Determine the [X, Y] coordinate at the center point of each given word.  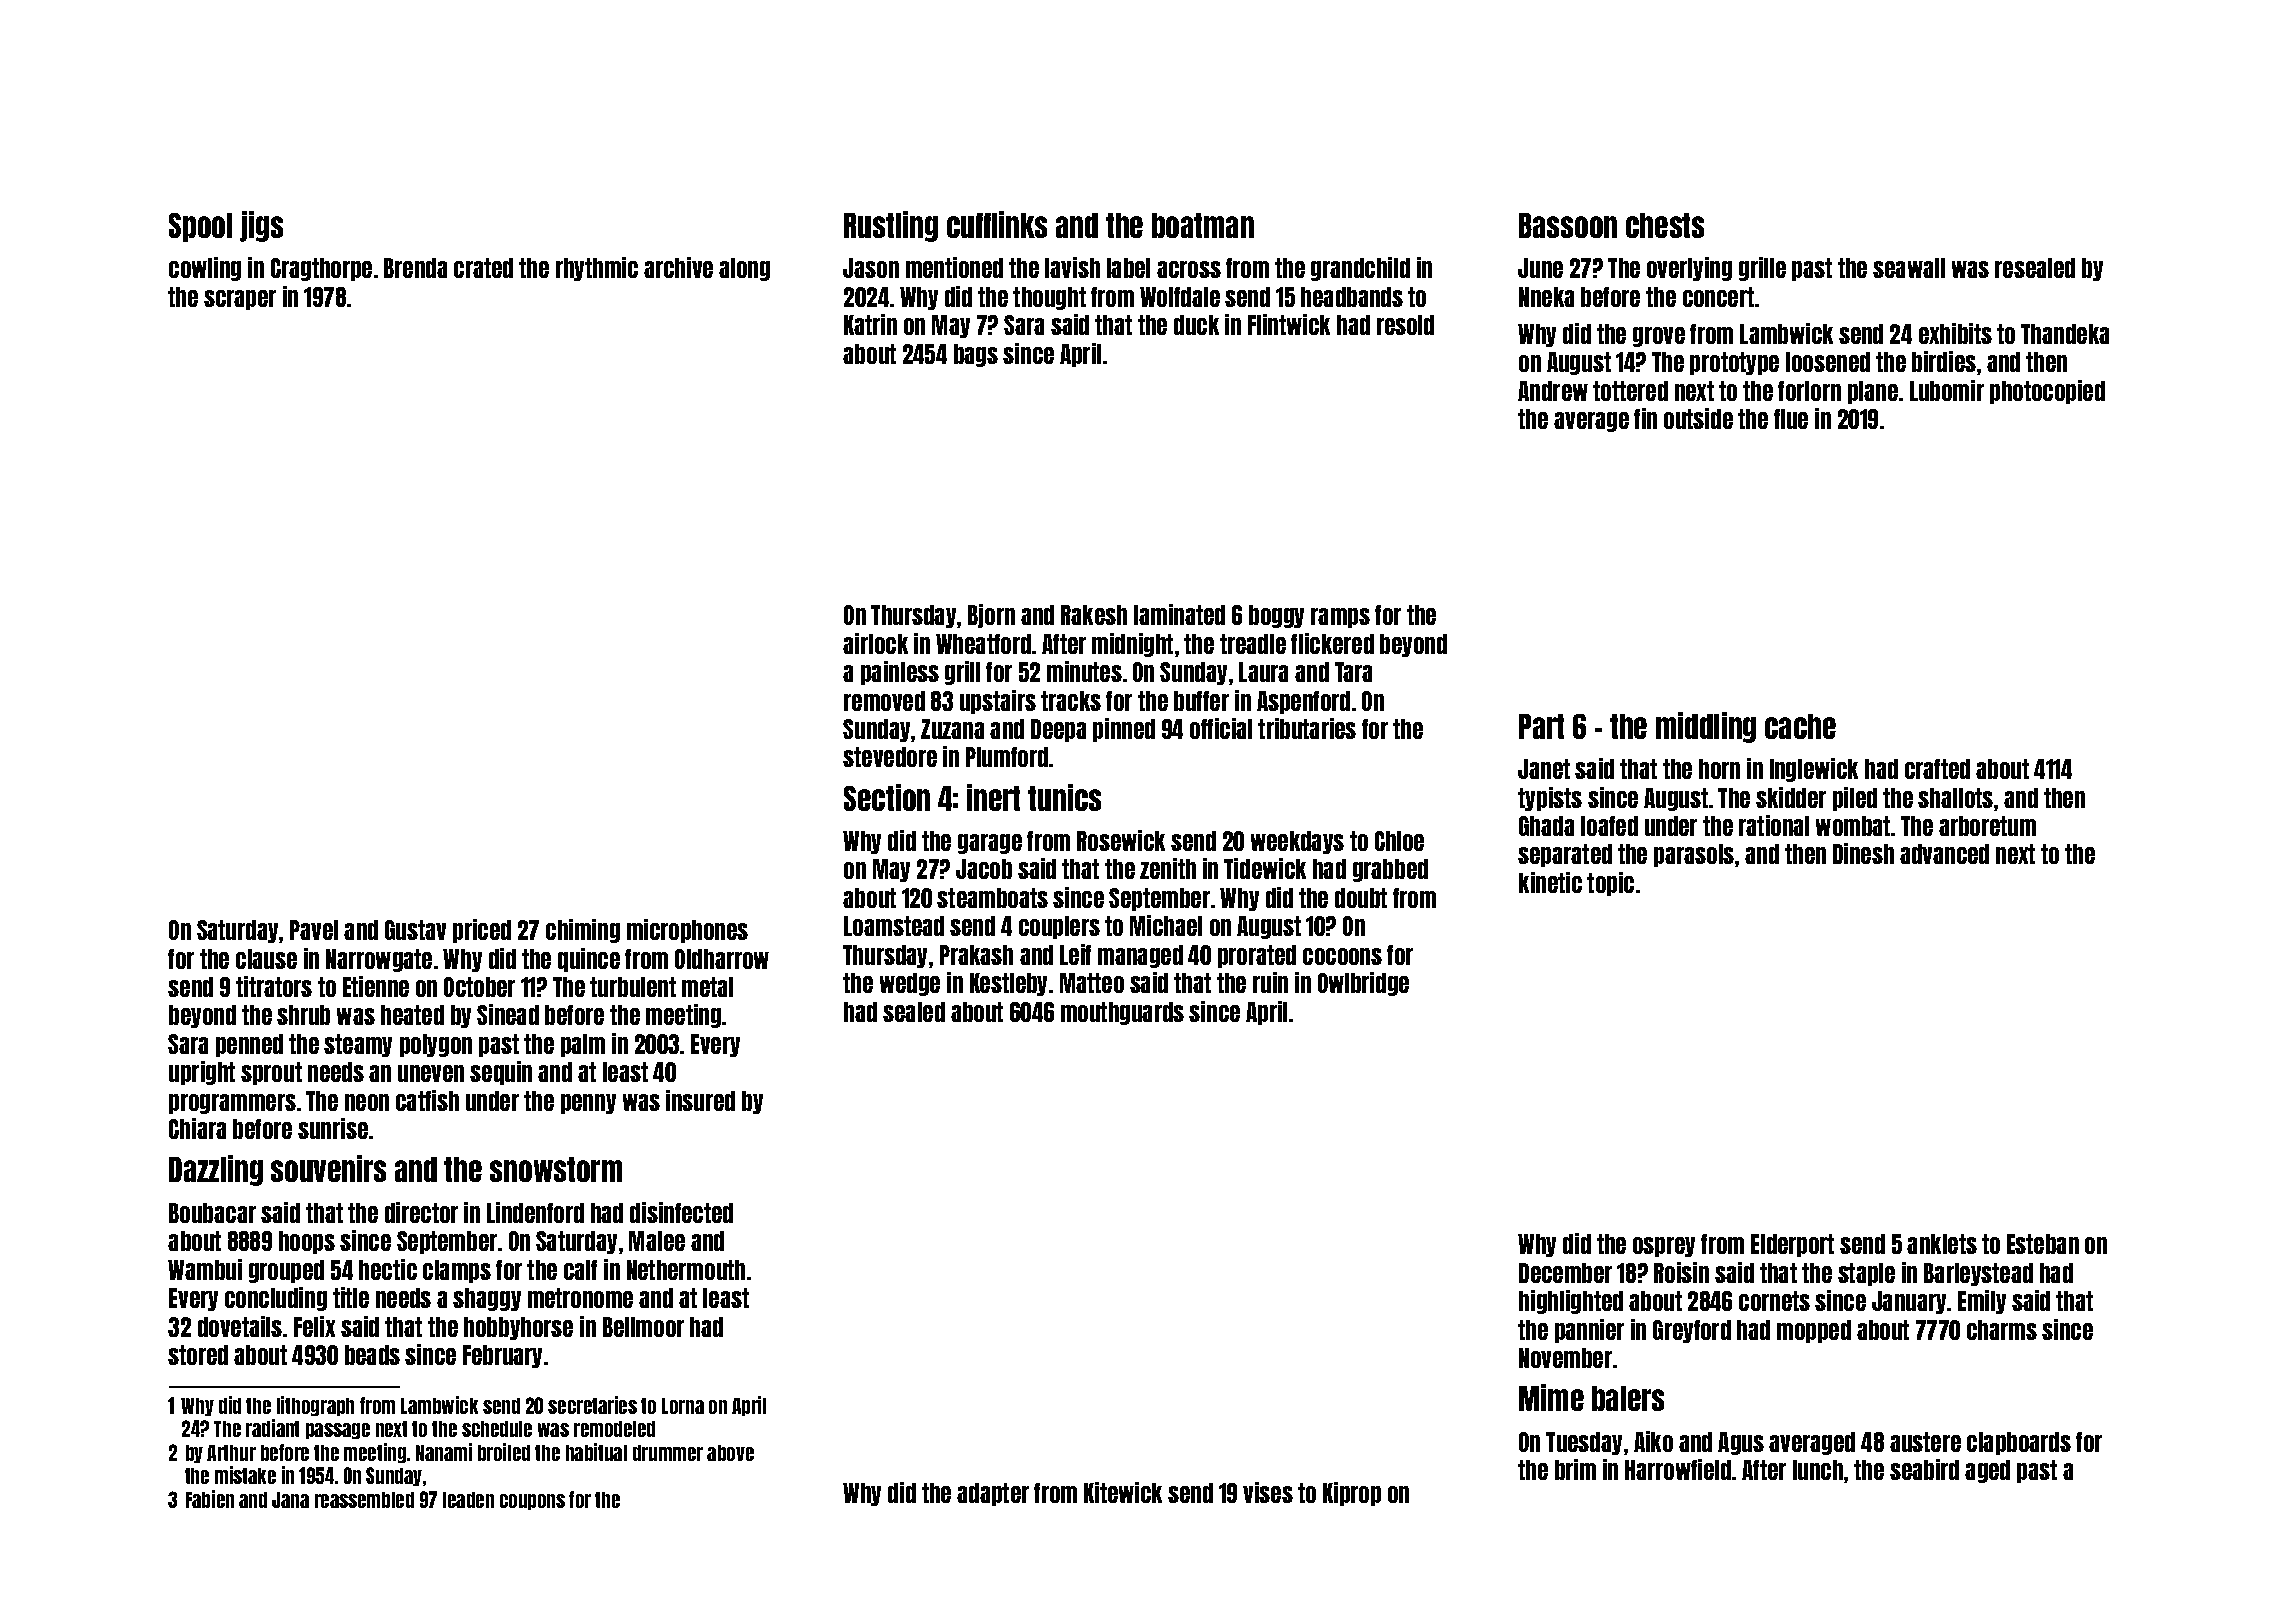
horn [1719, 769]
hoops [307, 1242]
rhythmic [597, 269]
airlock [875, 643]
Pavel [314, 930]
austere [1925, 1442]
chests [1665, 225]
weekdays [1297, 842]
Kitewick [1123, 1492]
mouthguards [1122, 1013]
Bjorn [991, 616]
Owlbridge [1363, 984]
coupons [532, 1502]
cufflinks [997, 224]
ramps [1340, 618]
